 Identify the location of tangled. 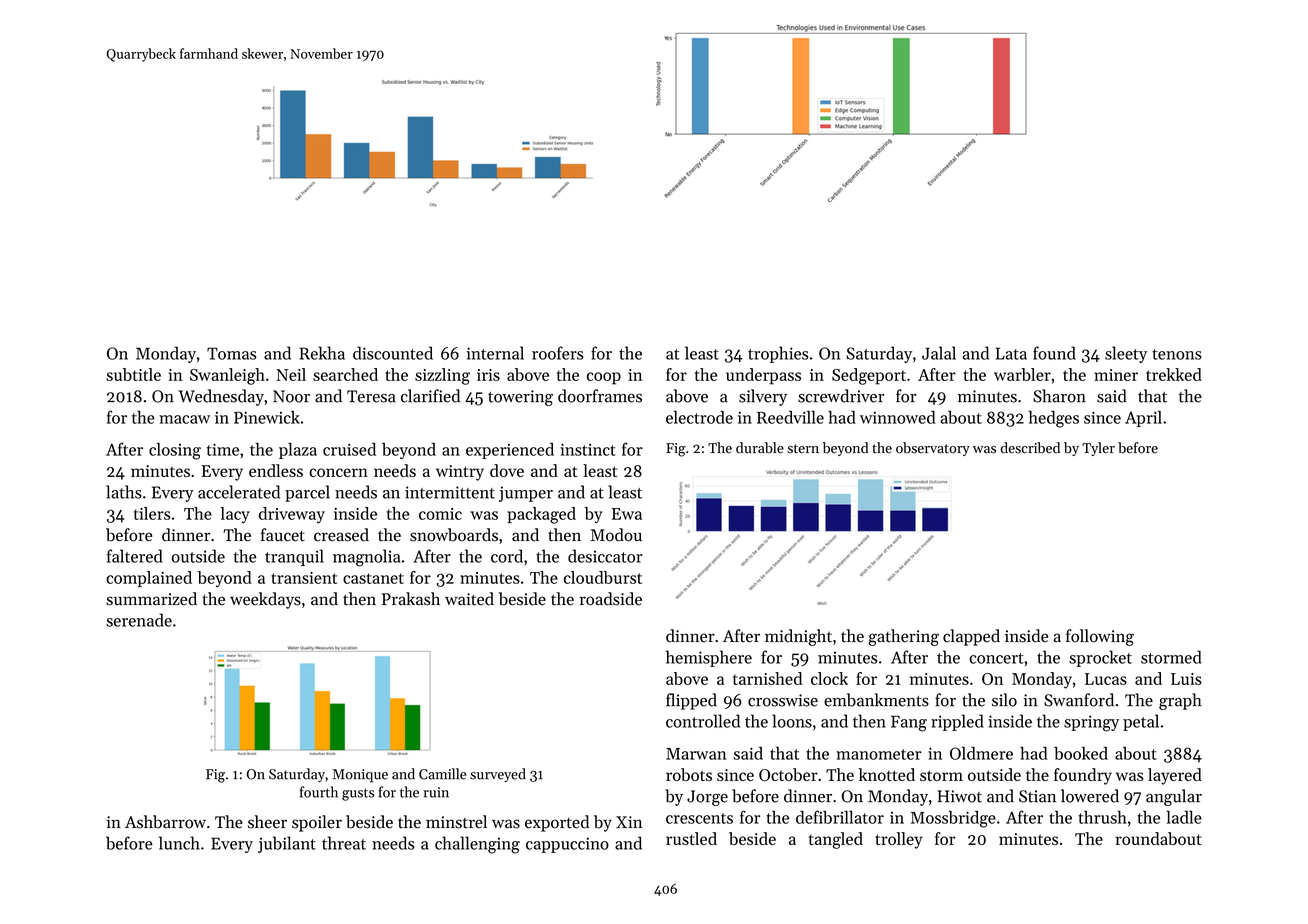
(836, 840).
